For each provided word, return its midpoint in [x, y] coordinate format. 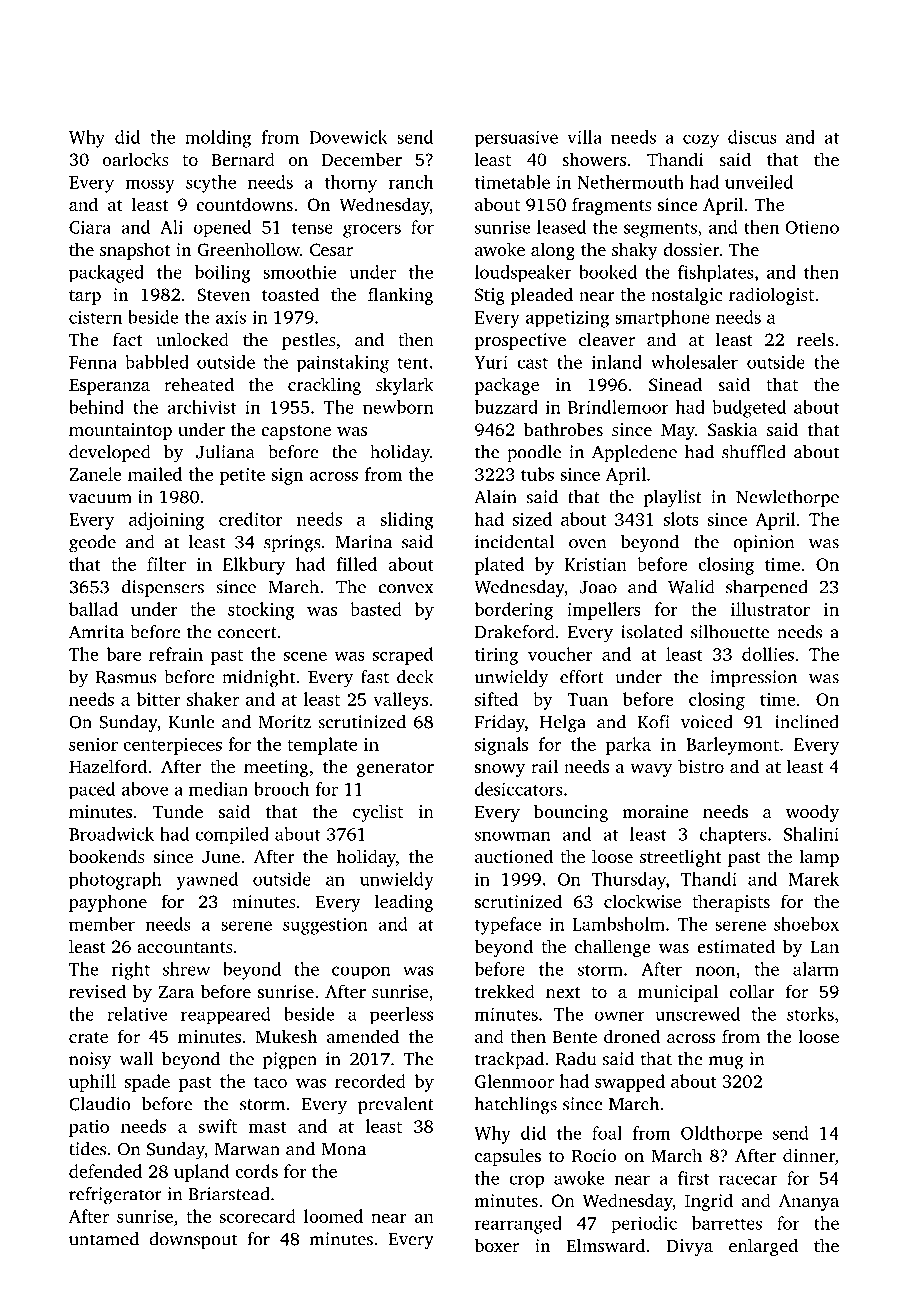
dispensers [163, 588]
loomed [333, 1216]
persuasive [516, 139]
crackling [324, 386]
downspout [193, 1240]
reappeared [226, 1016]
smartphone [662, 319]
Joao [598, 587]
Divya [690, 1247]
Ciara [90, 227]
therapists [731, 903]
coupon [361, 973]
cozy [701, 141]
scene [305, 656]
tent [413, 363]
